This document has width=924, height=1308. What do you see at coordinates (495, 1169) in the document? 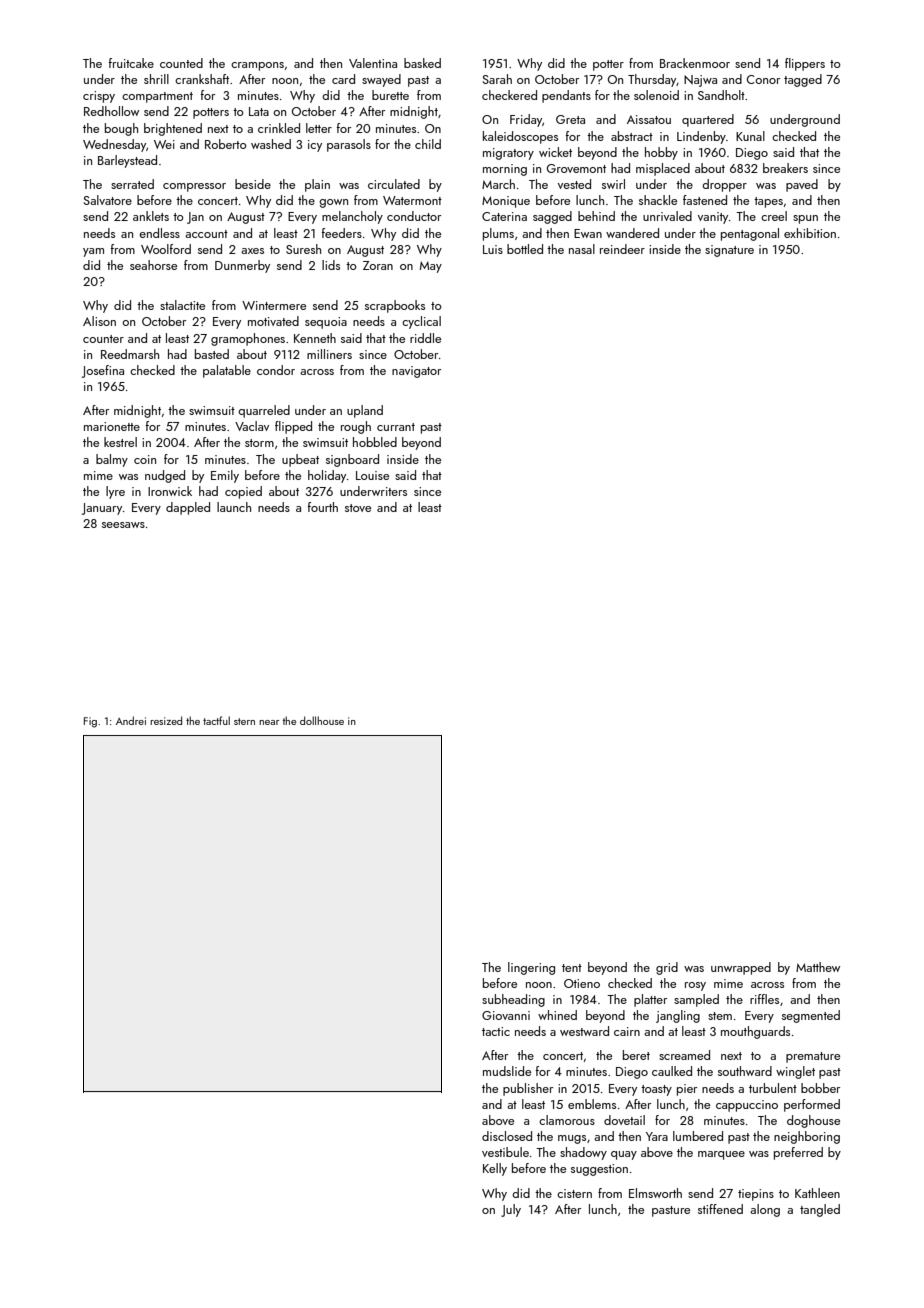
I see `Kelly` at bounding box center [495, 1169].
